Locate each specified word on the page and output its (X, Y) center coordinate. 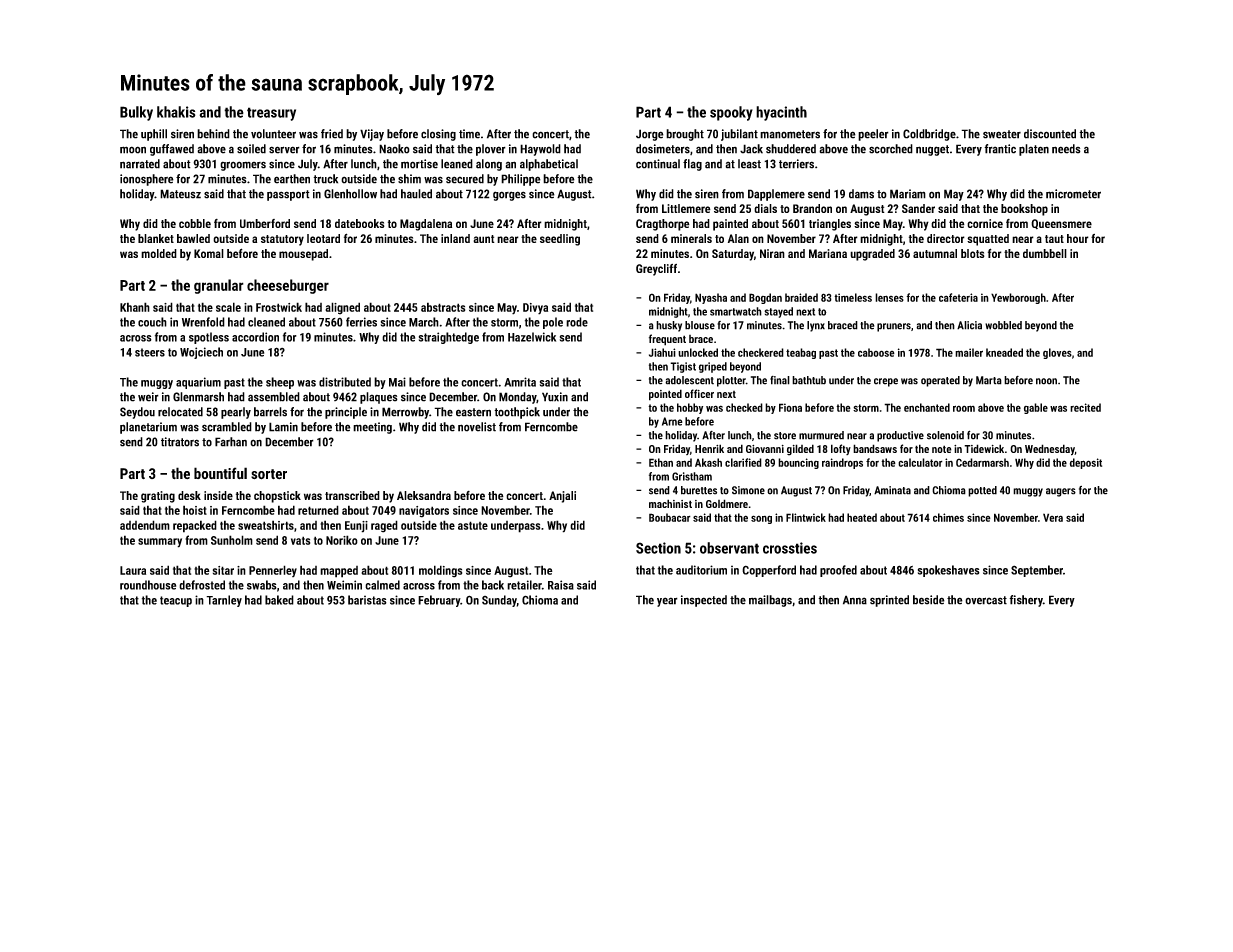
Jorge (650, 135)
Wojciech (201, 353)
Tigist (683, 367)
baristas (367, 600)
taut (1054, 239)
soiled (251, 149)
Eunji (356, 527)
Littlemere (686, 208)
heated (862, 517)
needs (1066, 149)
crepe (886, 382)
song (761, 519)
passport (288, 195)
